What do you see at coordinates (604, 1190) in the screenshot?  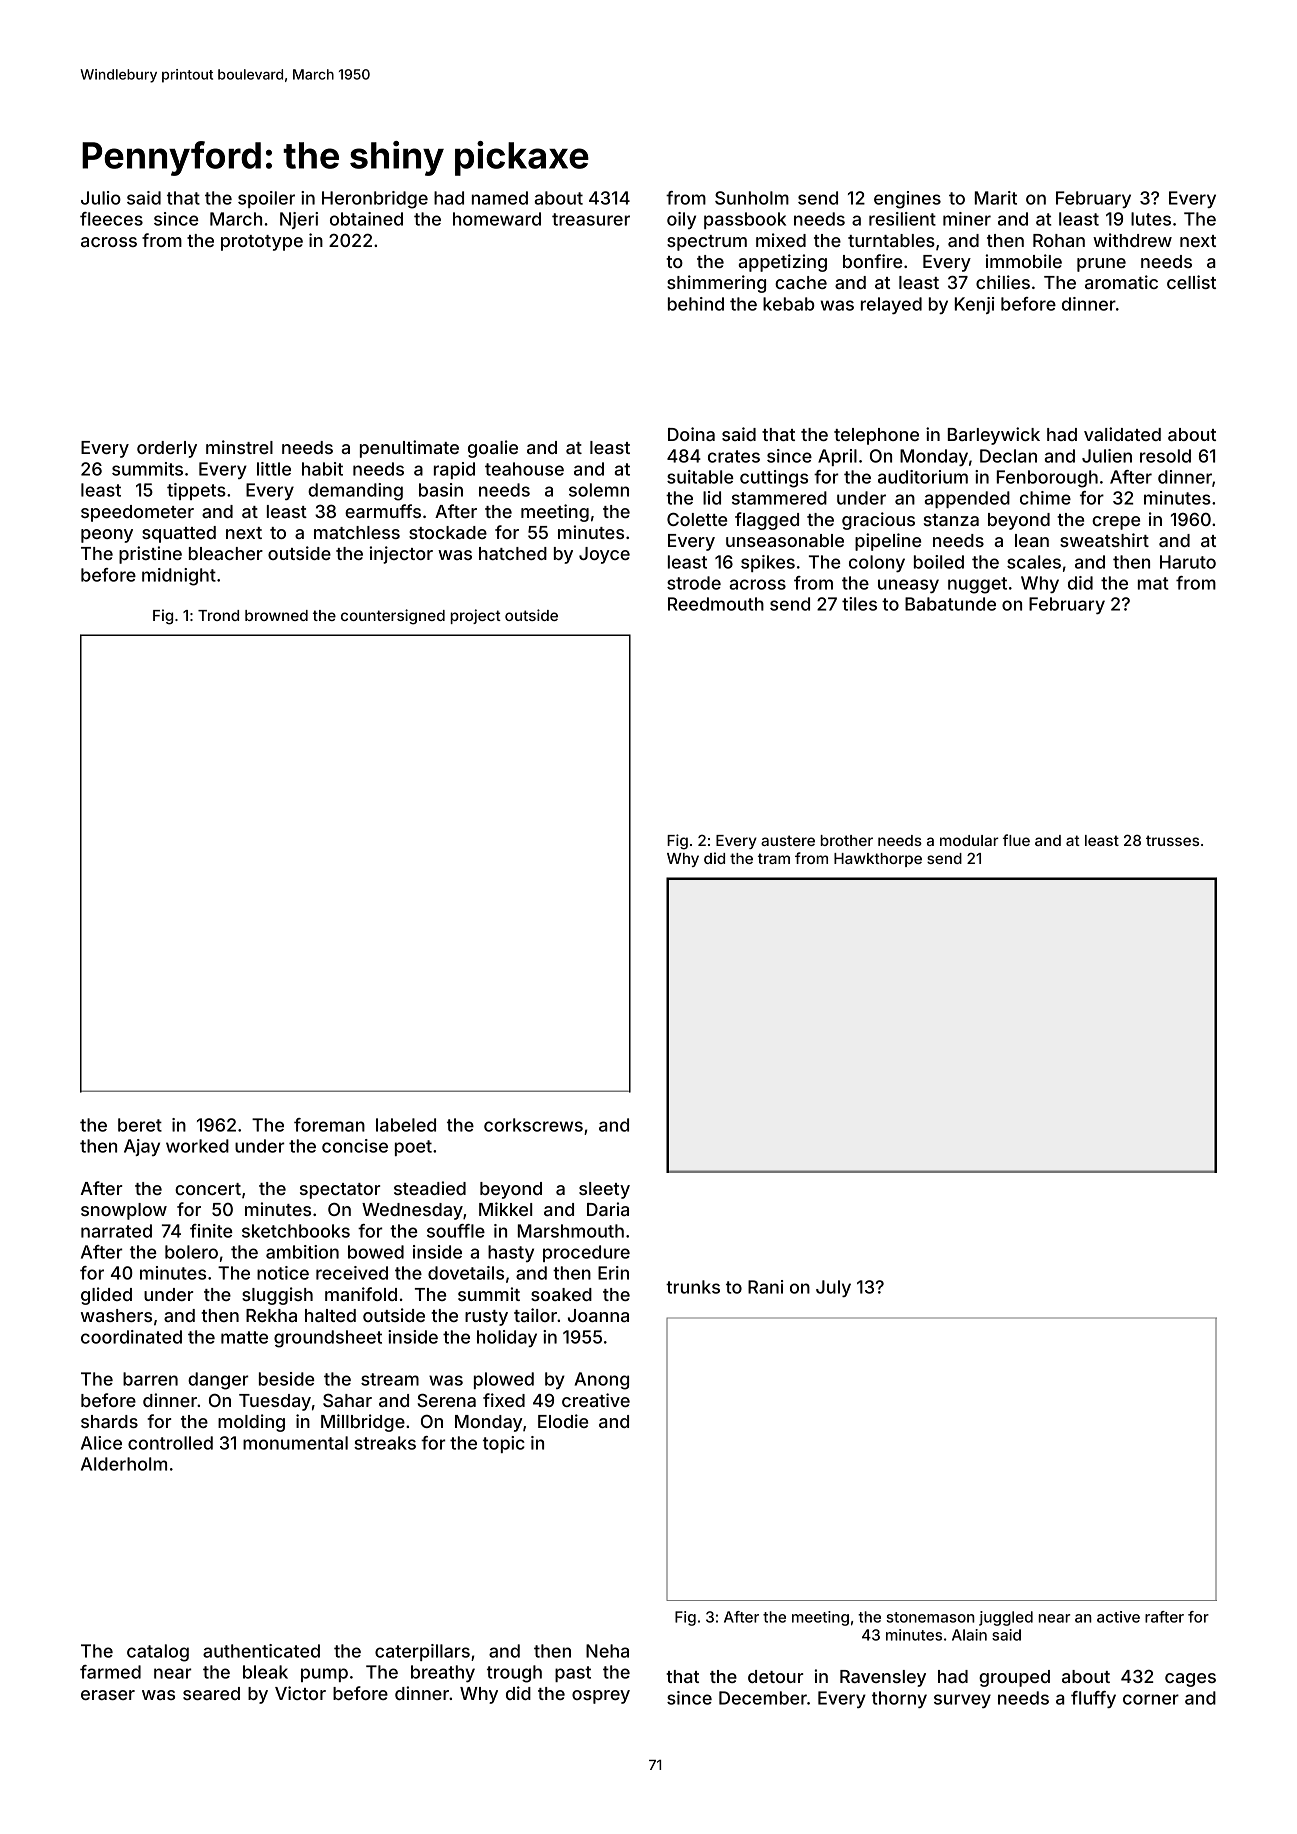 I see `sleety` at bounding box center [604, 1190].
